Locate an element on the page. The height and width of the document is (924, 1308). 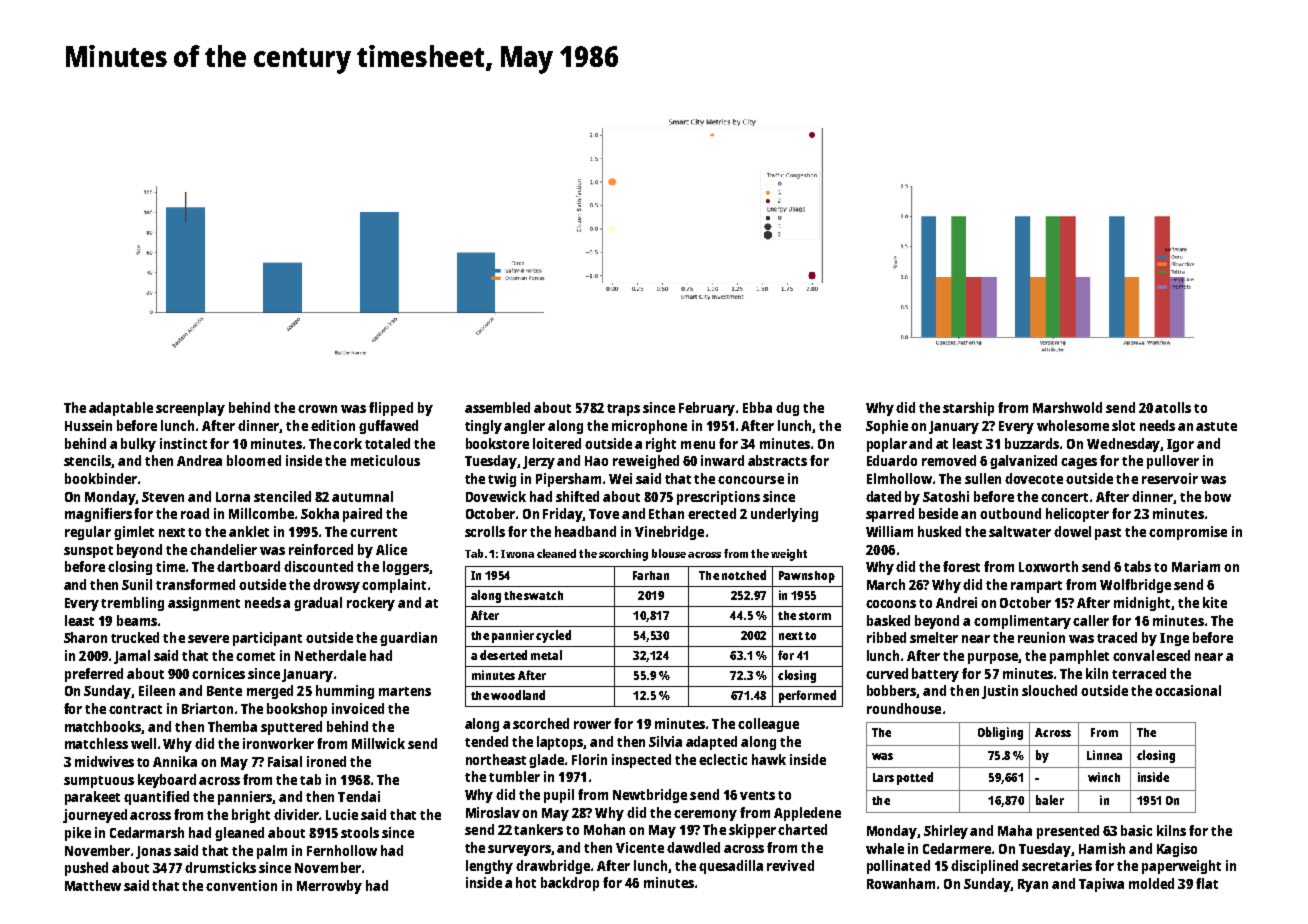
Dovewick is located at coordinates (496, 496).
